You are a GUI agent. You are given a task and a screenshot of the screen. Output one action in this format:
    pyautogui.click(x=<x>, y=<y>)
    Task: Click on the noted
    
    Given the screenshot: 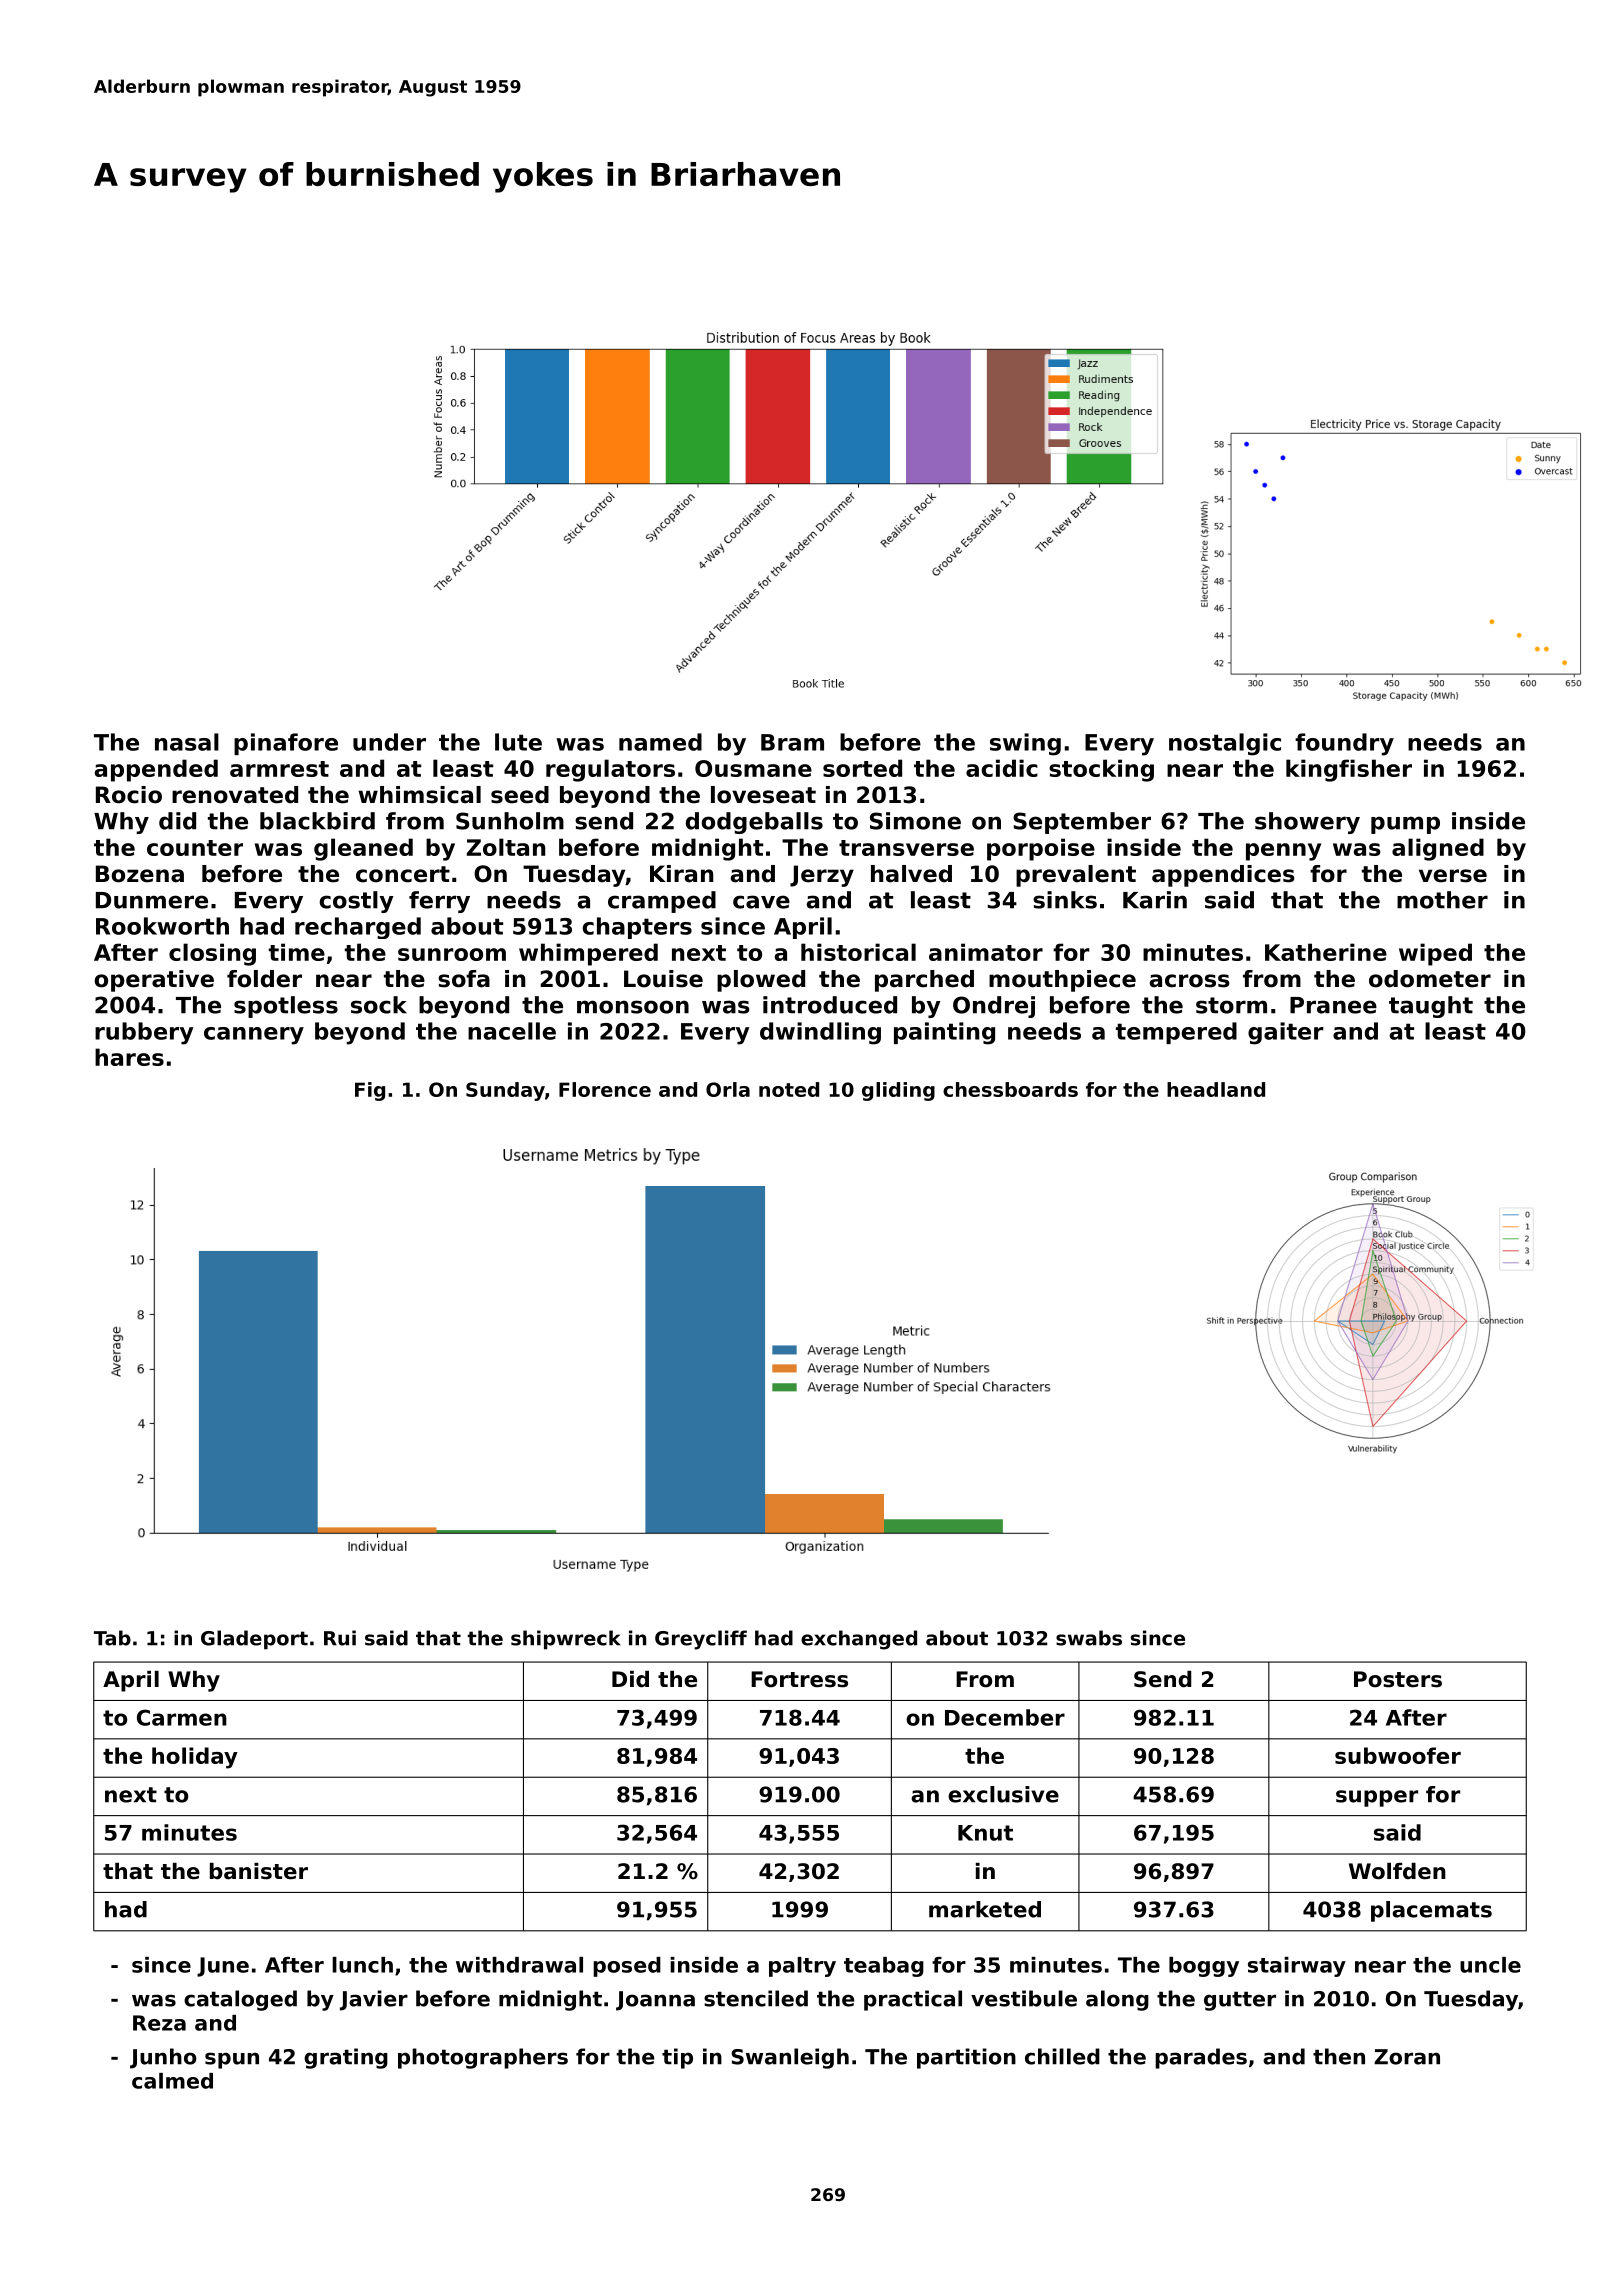 What is the action you would take?
    pyautogui.click(x=789, y=1089)
